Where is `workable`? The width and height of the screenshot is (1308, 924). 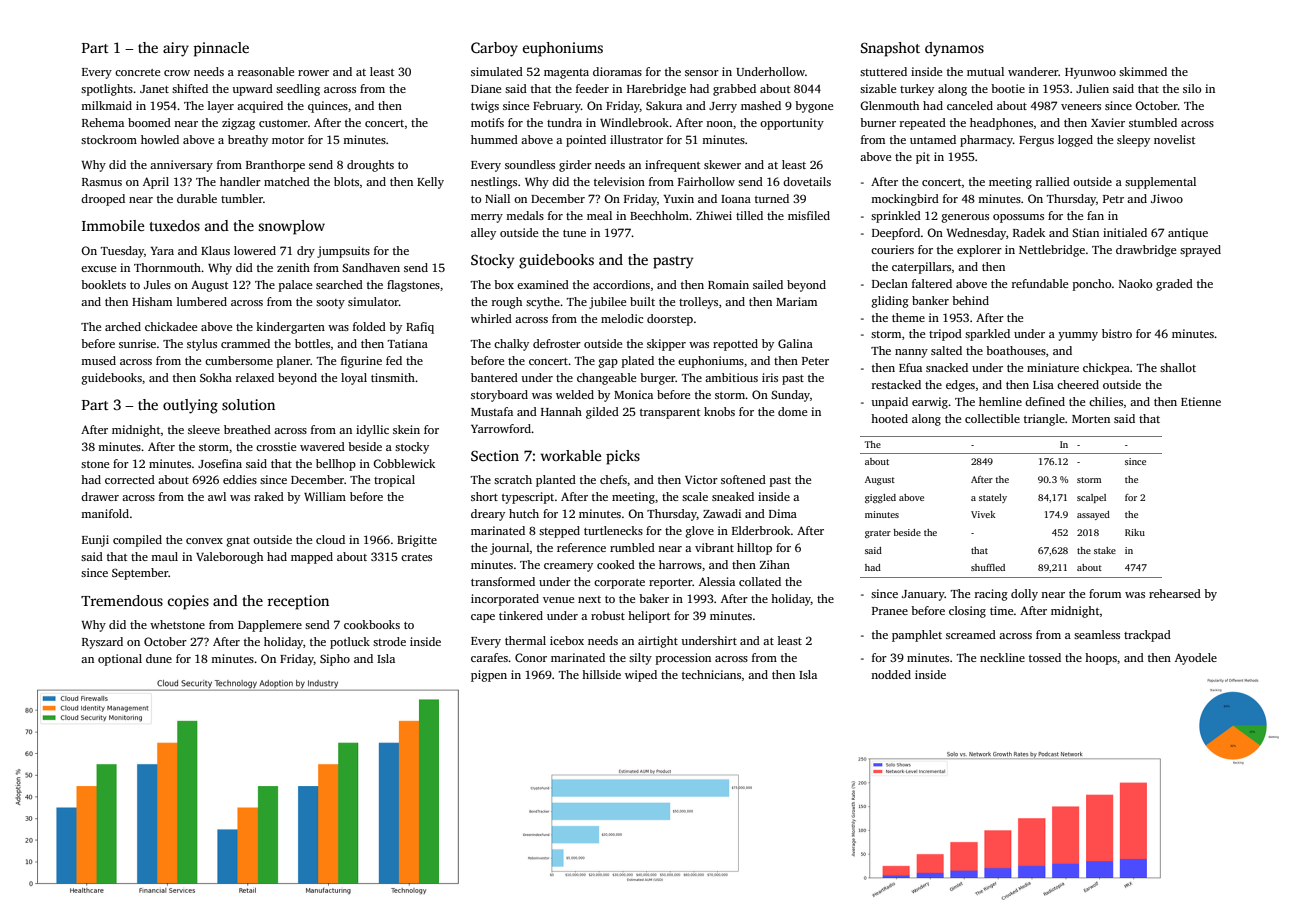
workable is located at coordinates (570, 455).
